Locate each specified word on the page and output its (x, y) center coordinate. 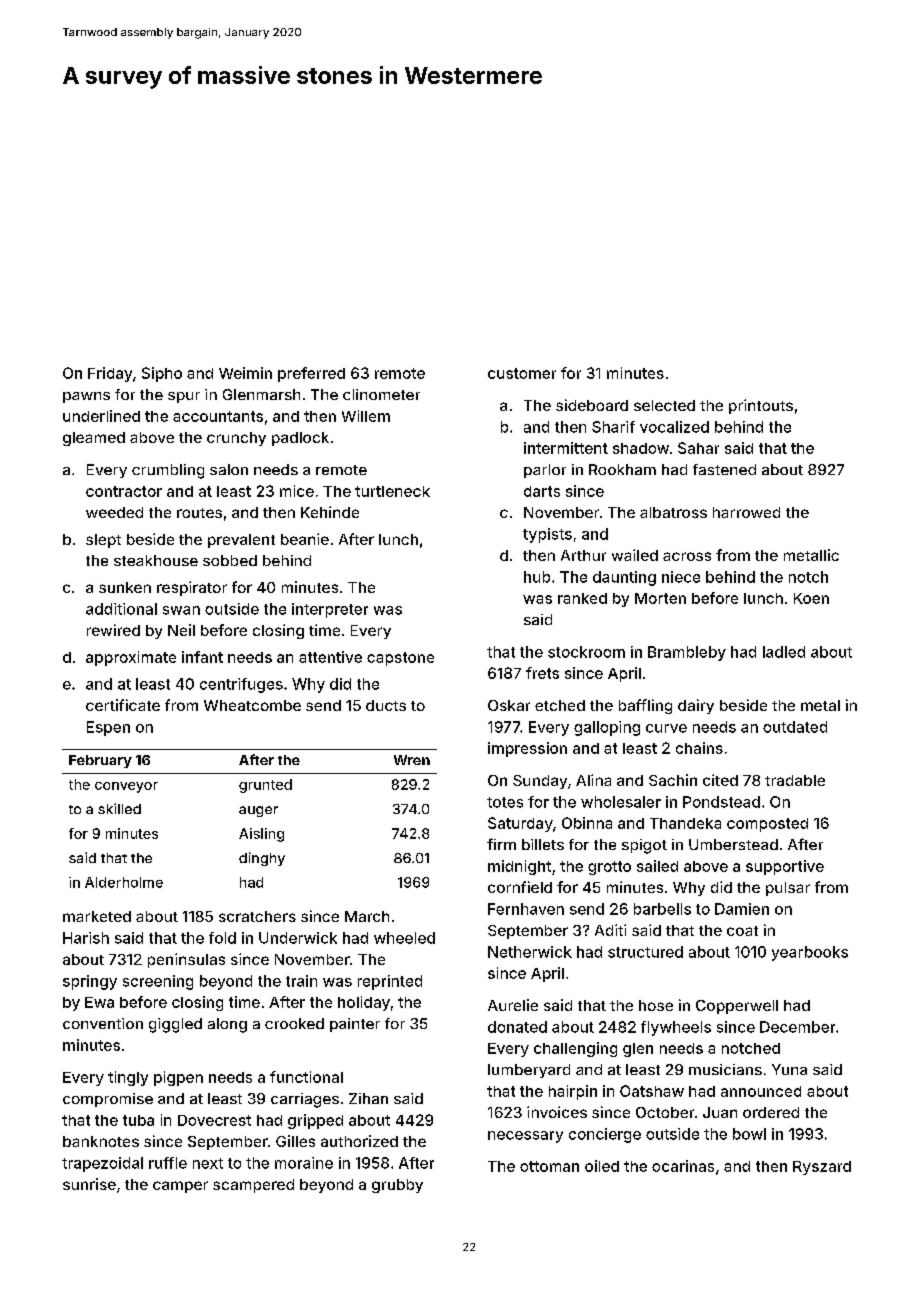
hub (537, 577)
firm (501, 844)
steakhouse (156, 560)
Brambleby (687, 653)
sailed (657, 866)
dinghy (262, 859)
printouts (761, 406)
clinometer (381, 394)
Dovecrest (214, 1120)
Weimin (245, 373)
